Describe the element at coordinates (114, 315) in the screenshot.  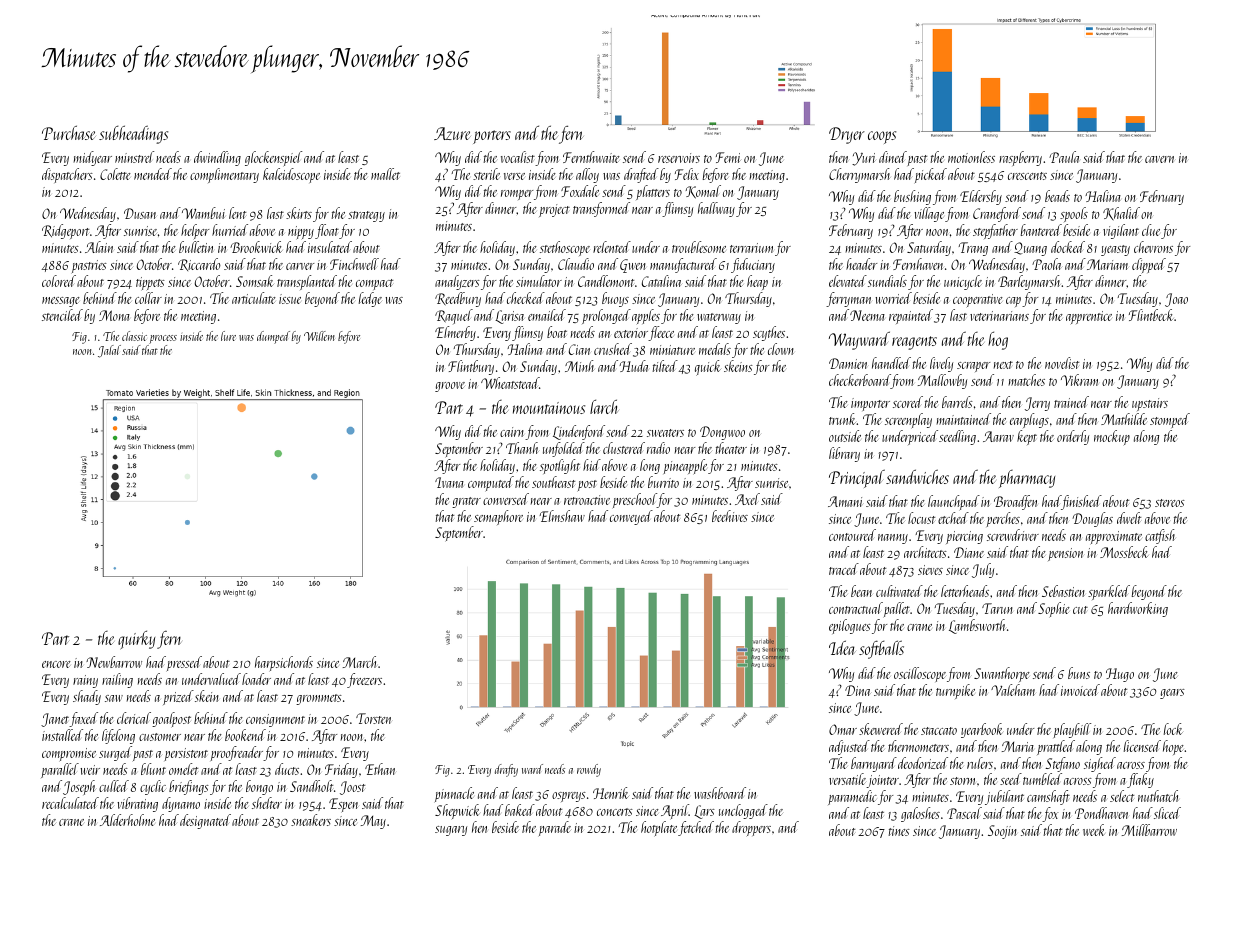
I see `Mona` at that location.
